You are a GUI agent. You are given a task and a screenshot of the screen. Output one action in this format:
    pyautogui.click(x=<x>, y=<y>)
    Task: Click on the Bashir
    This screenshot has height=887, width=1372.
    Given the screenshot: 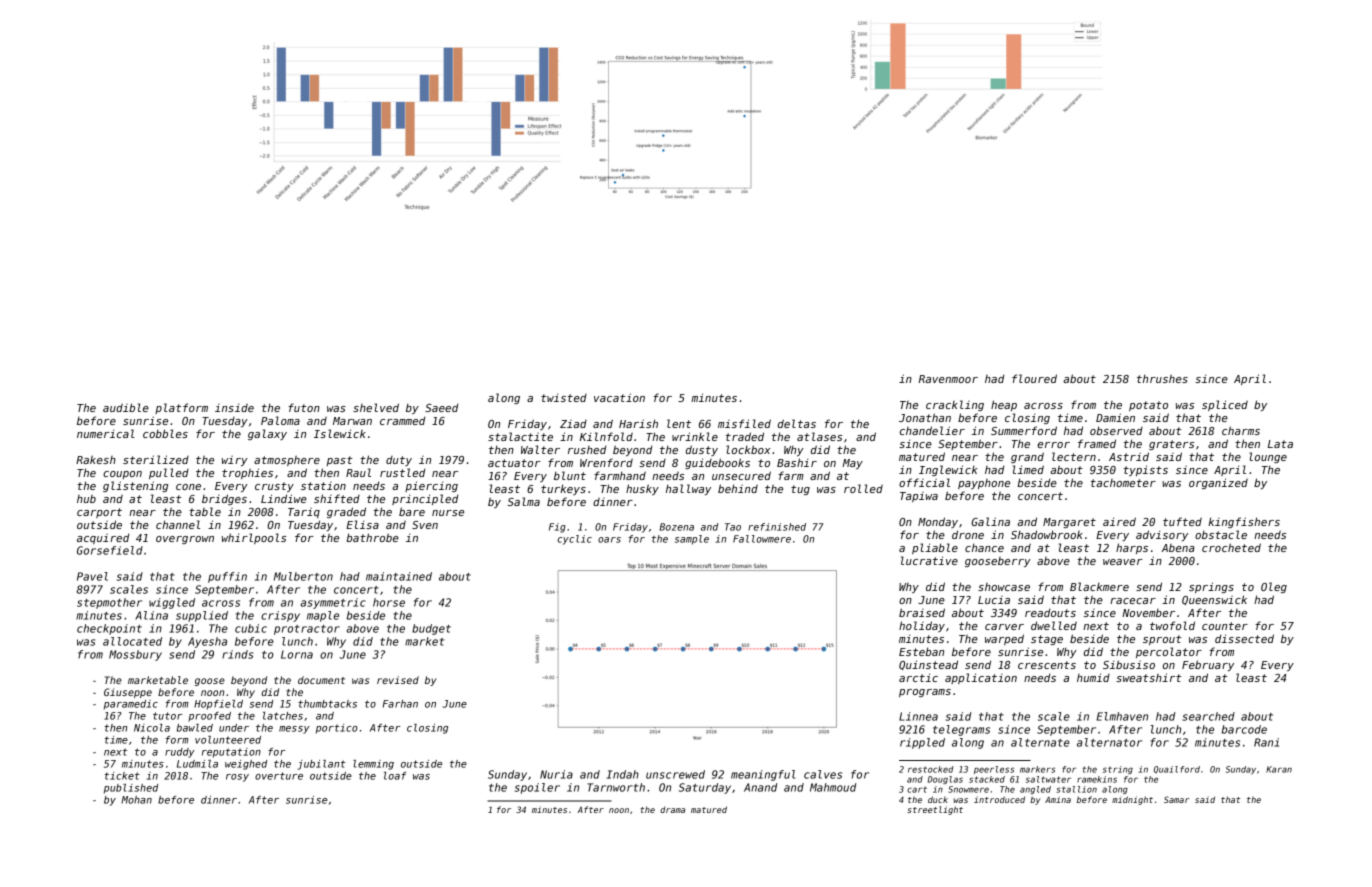 What is the action you would take?
    pyautogui.click(x=797, y=462)
